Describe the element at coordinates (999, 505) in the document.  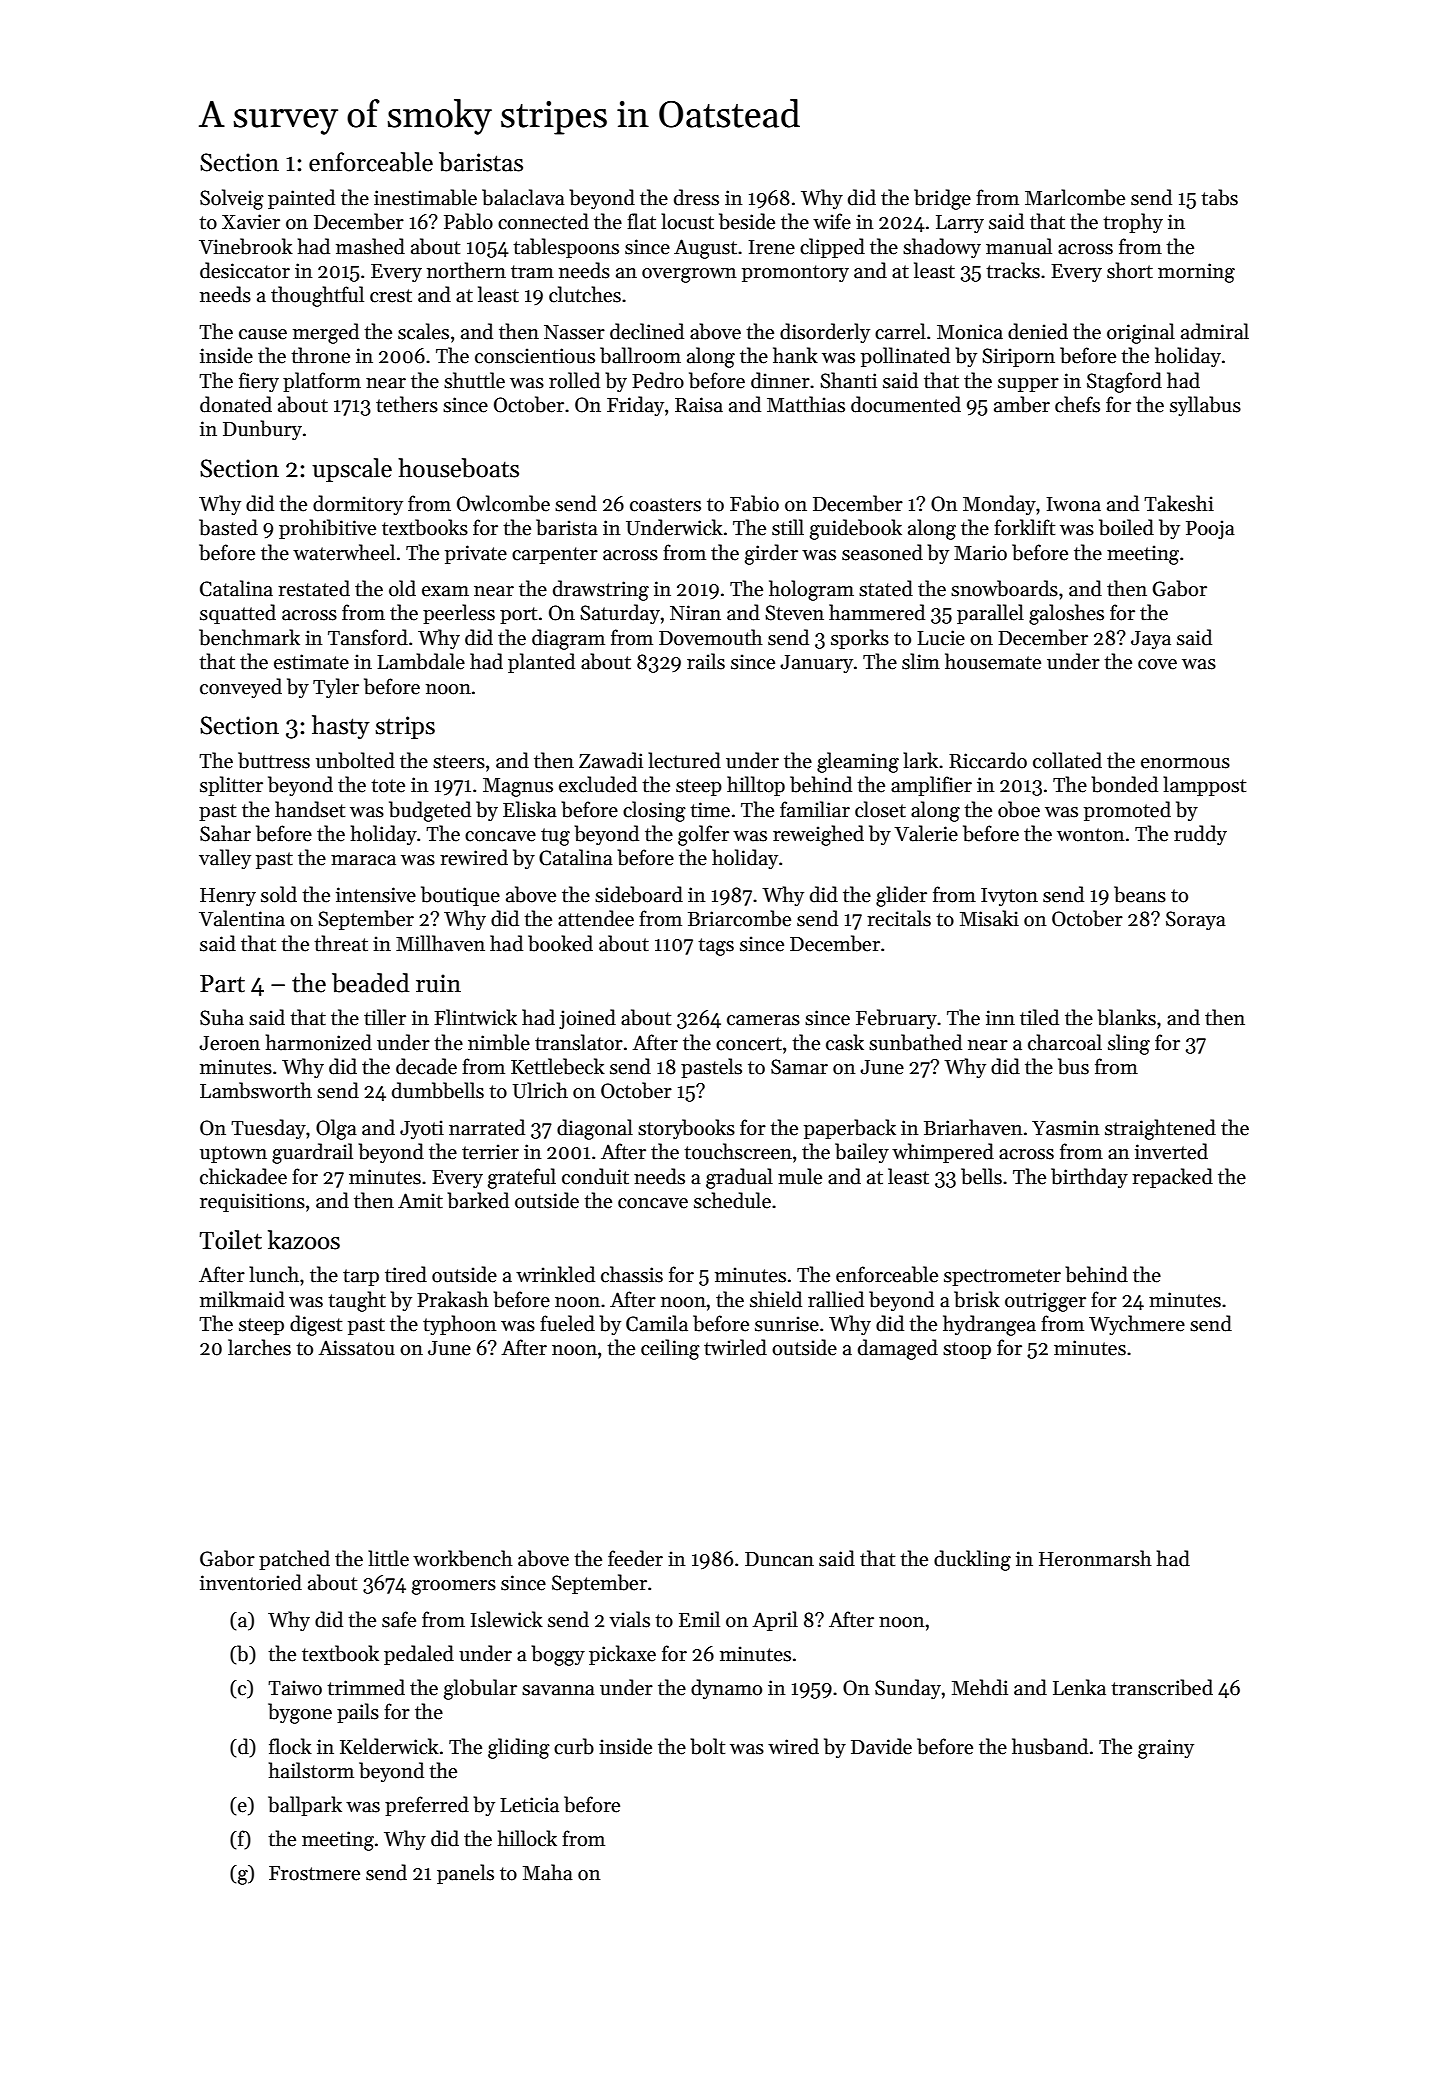
I see `Monday` at that location.
